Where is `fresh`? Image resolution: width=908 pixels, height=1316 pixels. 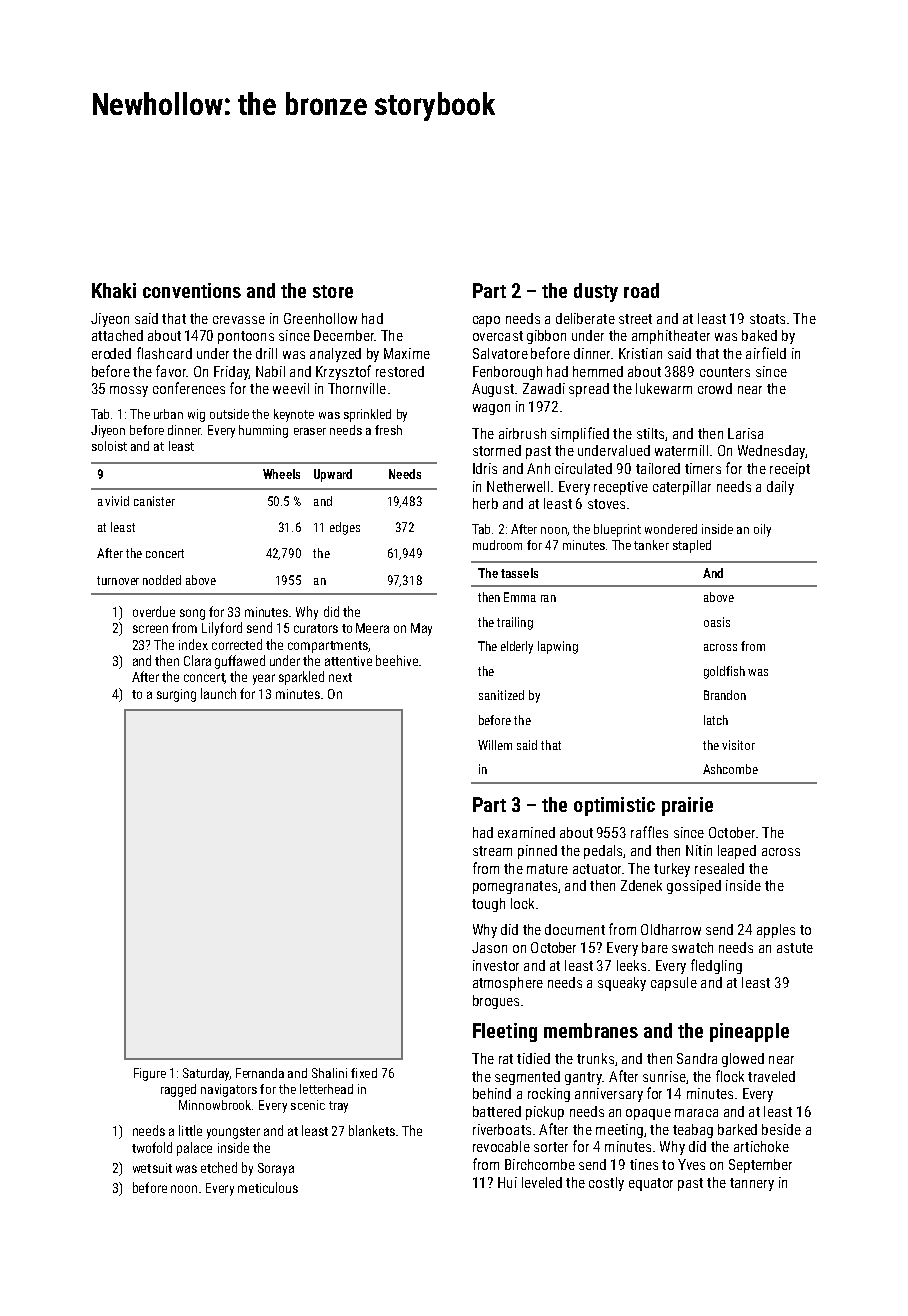
fresh is located at coordinates (388, 430).
